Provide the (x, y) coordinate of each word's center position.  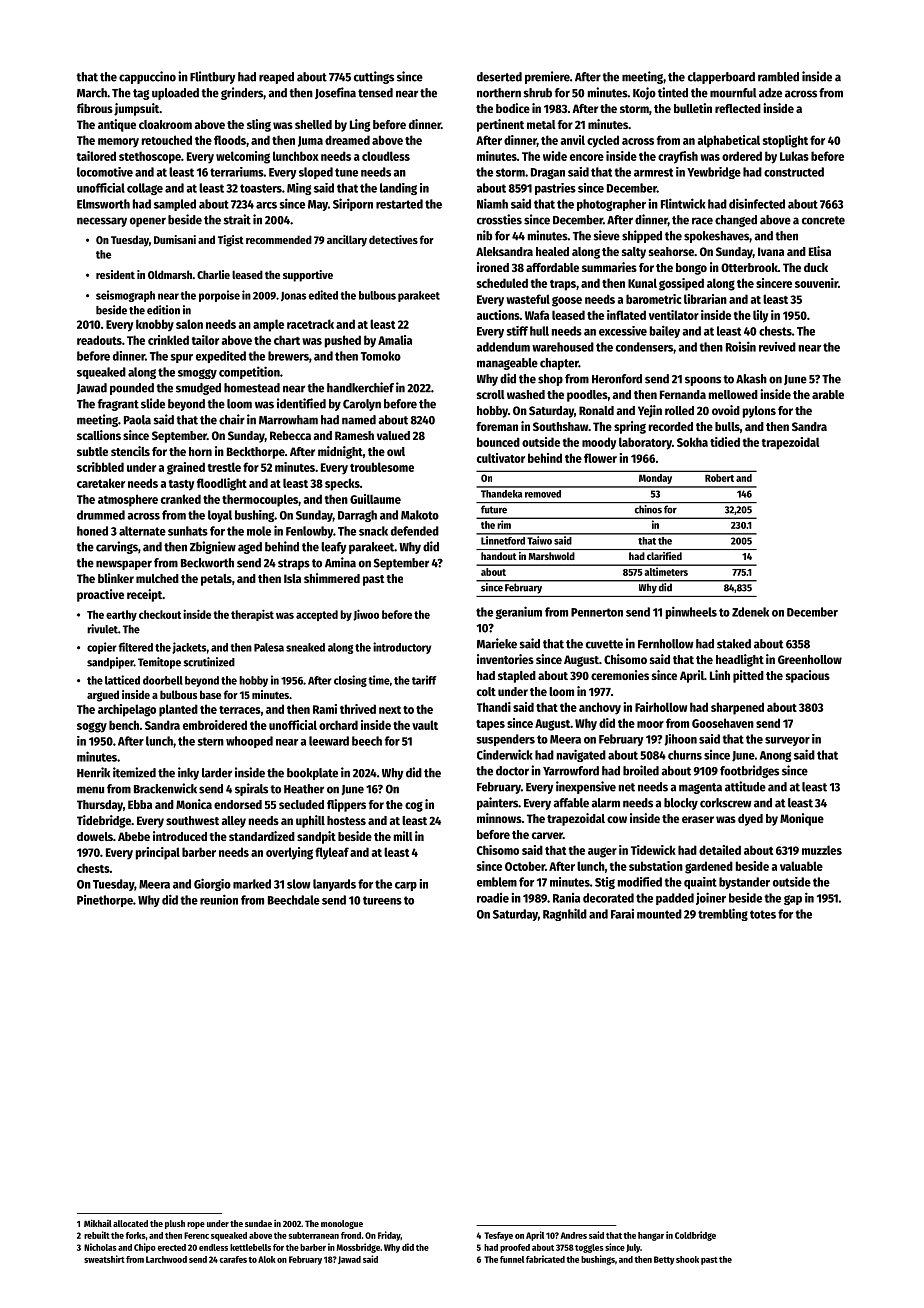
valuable (801, 866)
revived (777, 347)
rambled (778, 77)
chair (232, 419)
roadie (493, 898)
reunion (219, 899)
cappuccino (147, 77)
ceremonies (620, 675)
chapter (559, 364)
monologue (342, 1224)
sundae (258, 1223)
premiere (547, 77)
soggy (92, 727)
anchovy (600, 708)
